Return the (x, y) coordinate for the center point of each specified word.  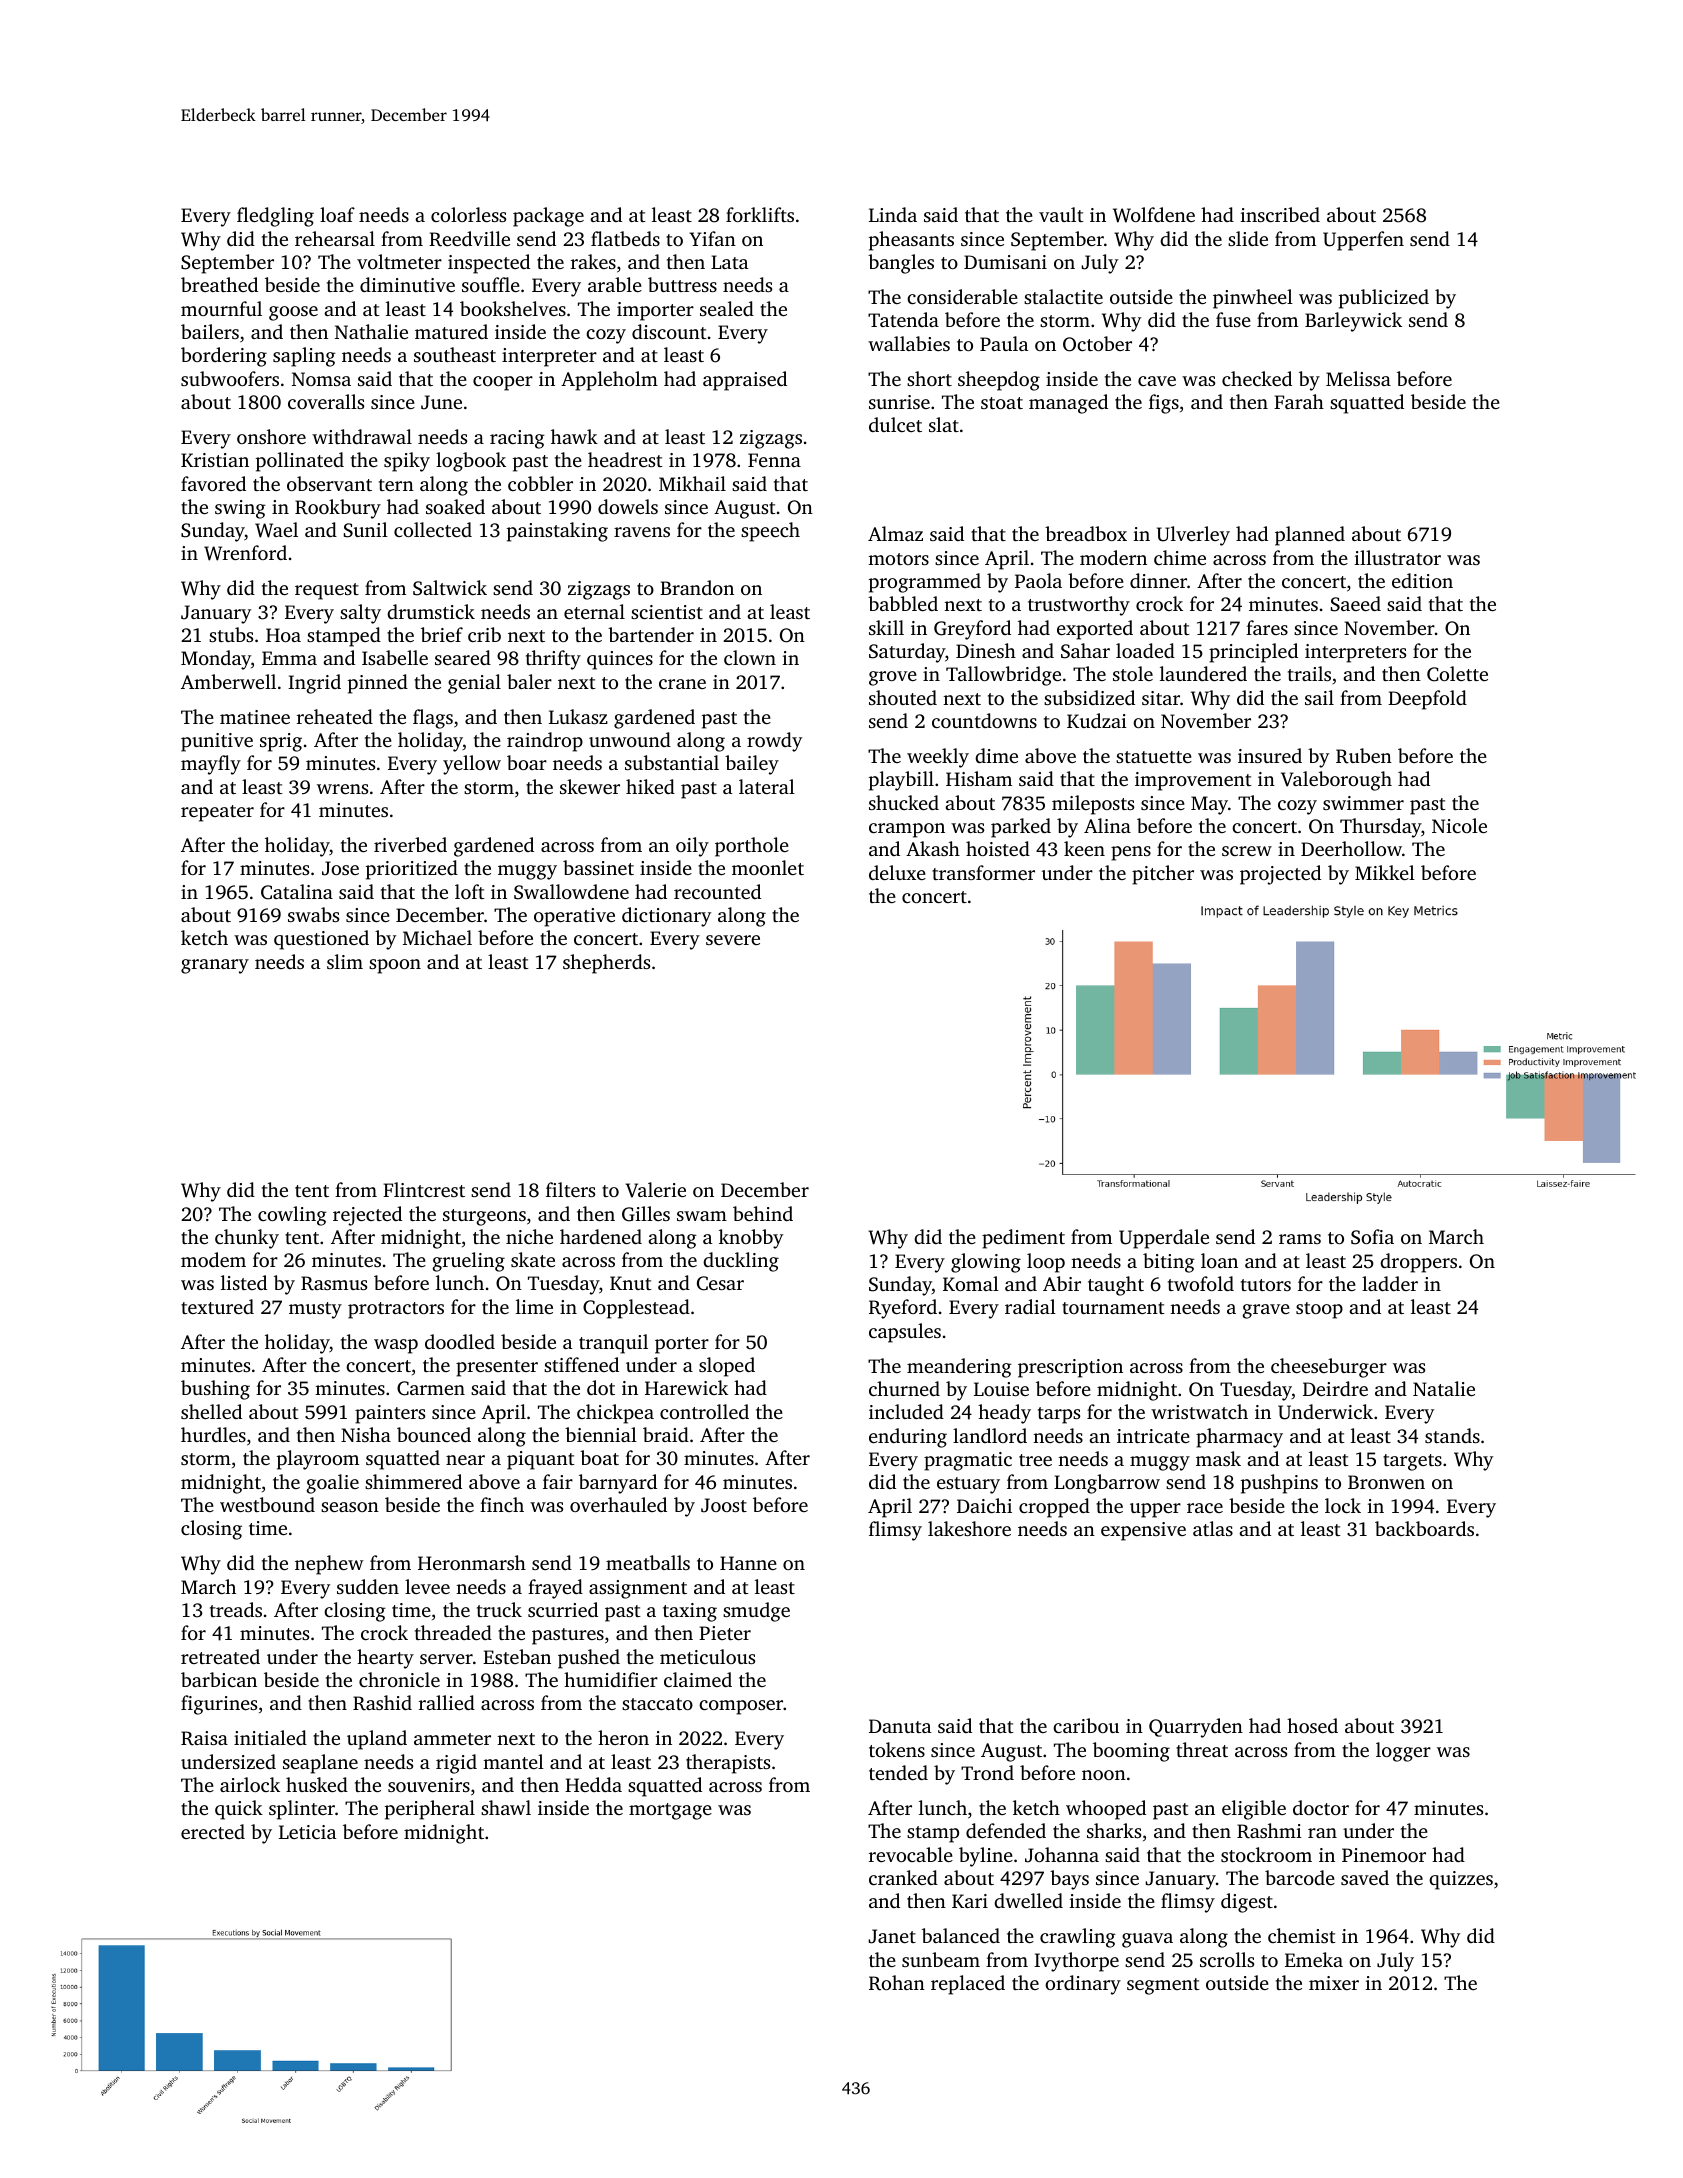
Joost (724, 1505)
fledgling (275, 217)
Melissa (1358, 378)
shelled (211, 1411)
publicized (1384, 299)
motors (898, 559)
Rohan (897, 1983)
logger (1403, 1752)
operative (574, 917)
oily (692, 847)
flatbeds (625, 238)
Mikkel (1385, 872)
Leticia (307, 1832)
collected (433, 529)
